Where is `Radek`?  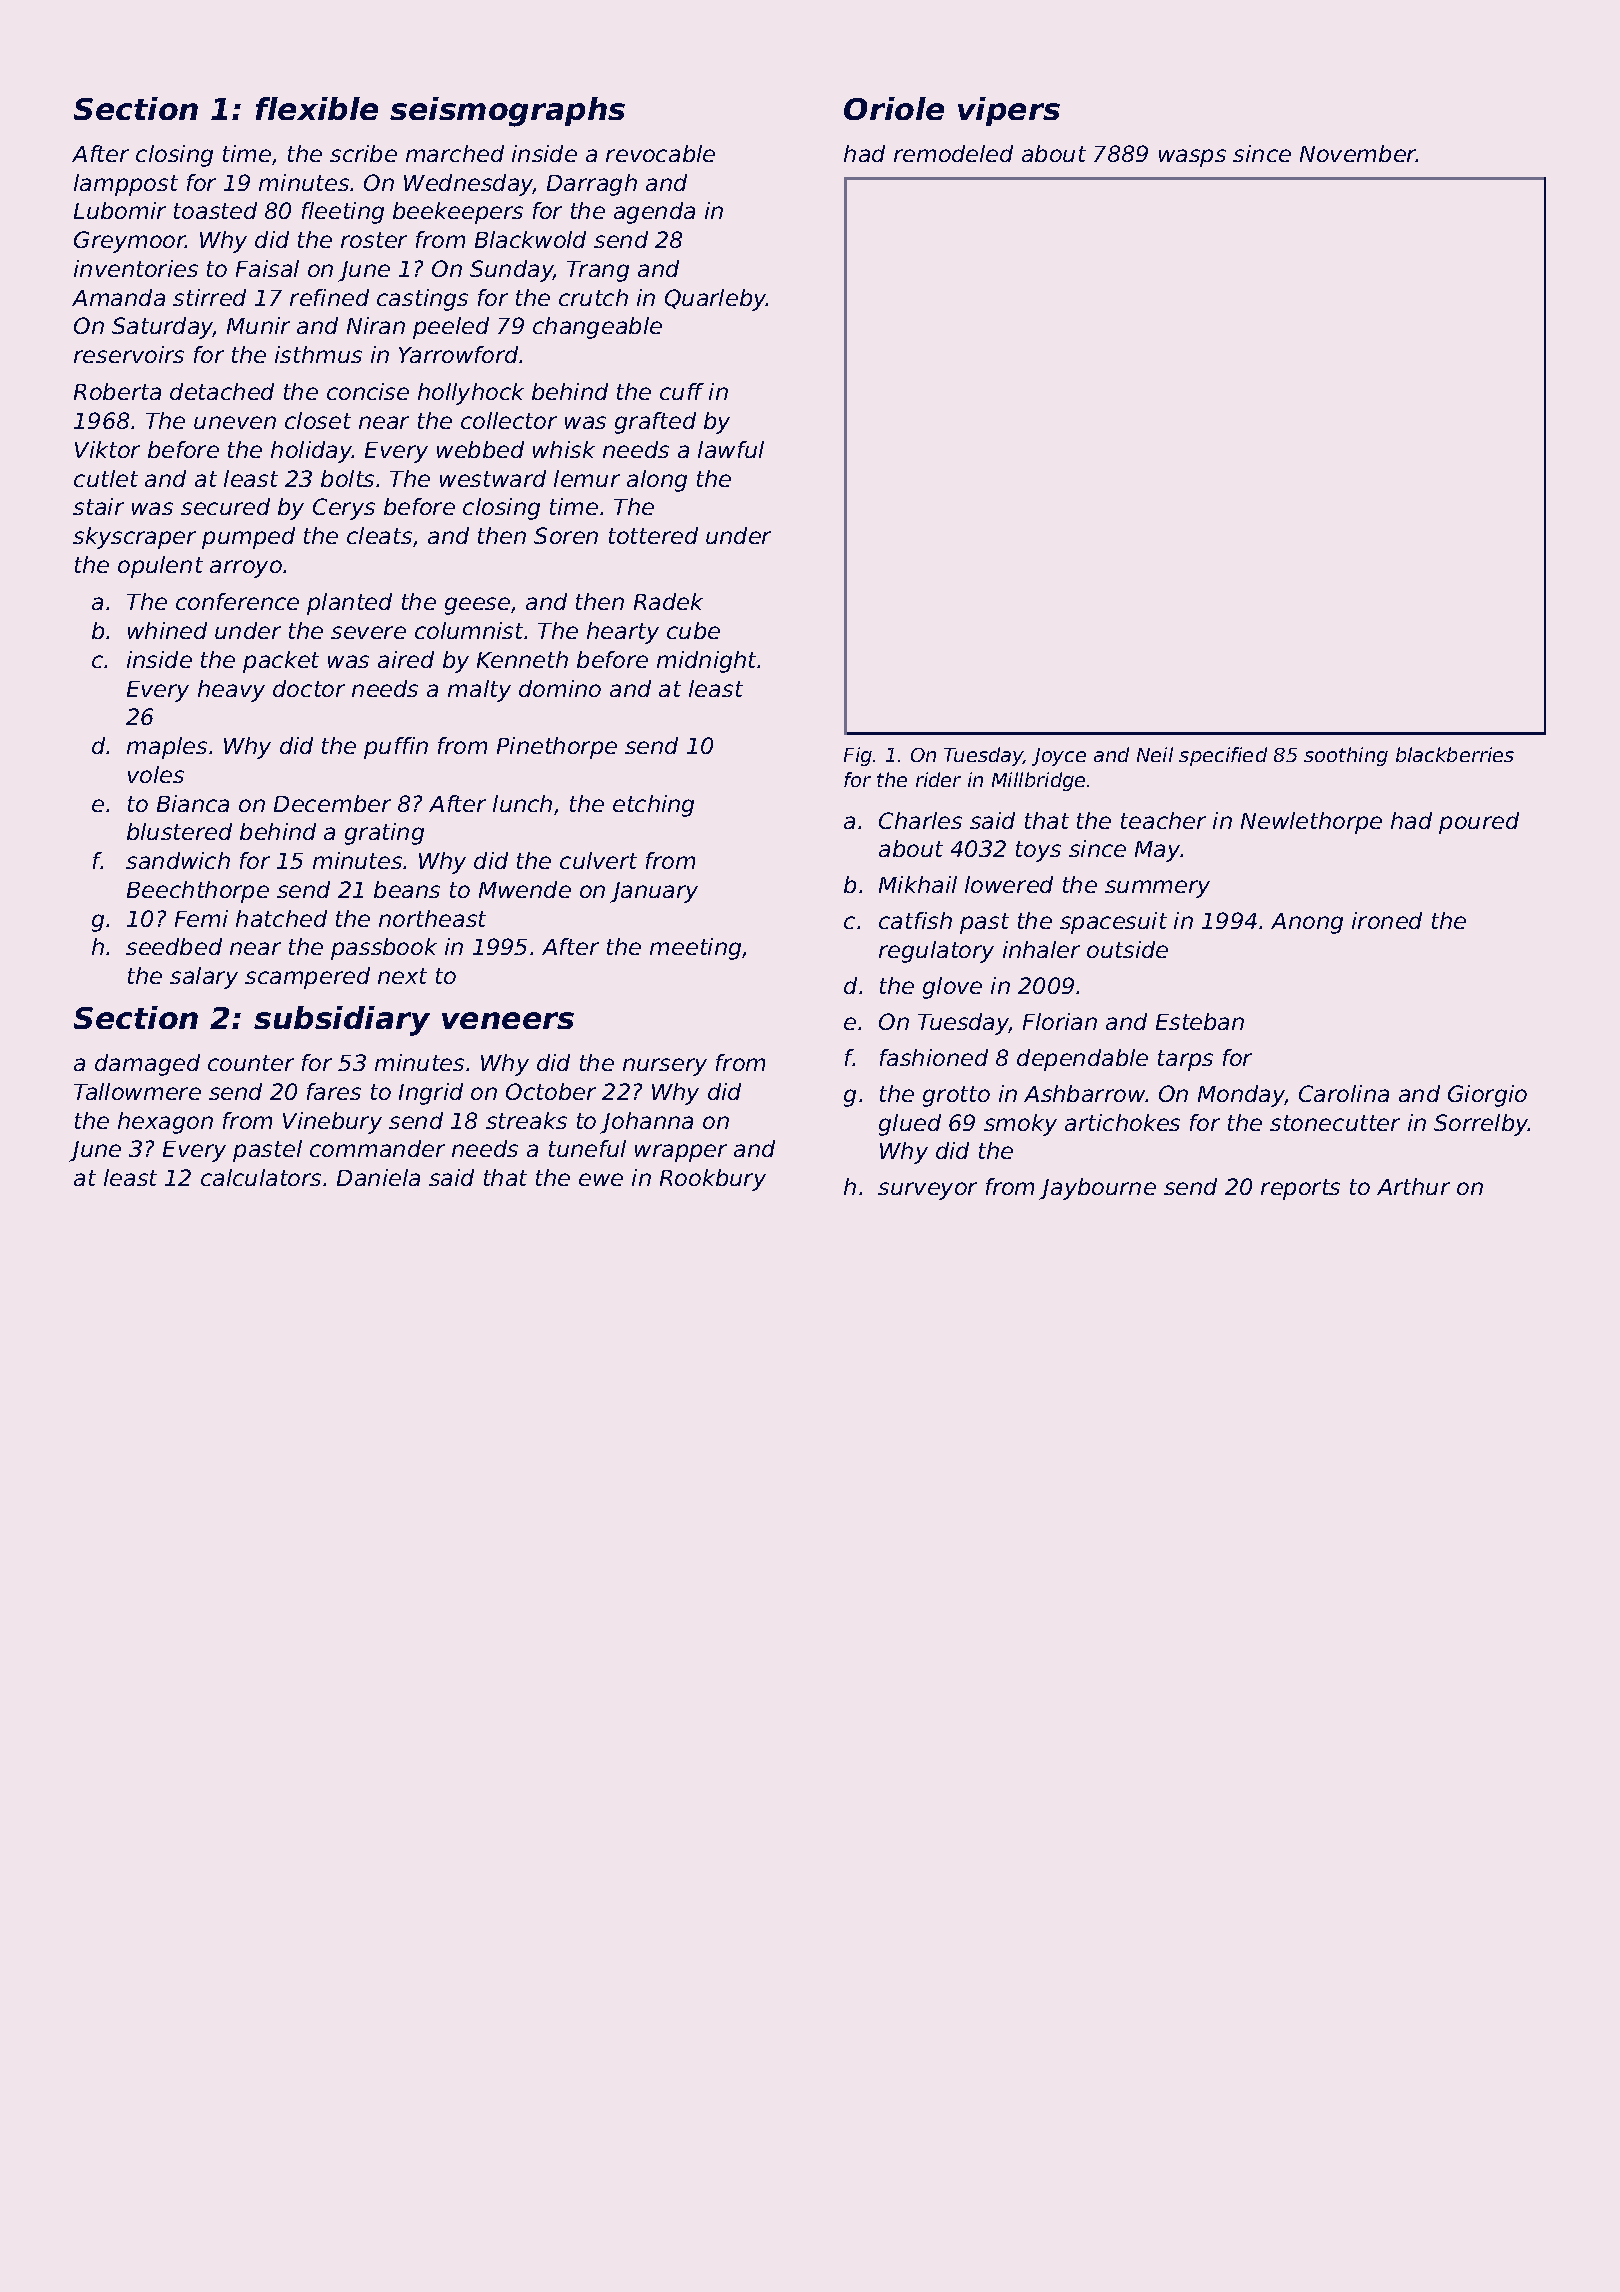
Radek is located at coordinates (668, 601).
